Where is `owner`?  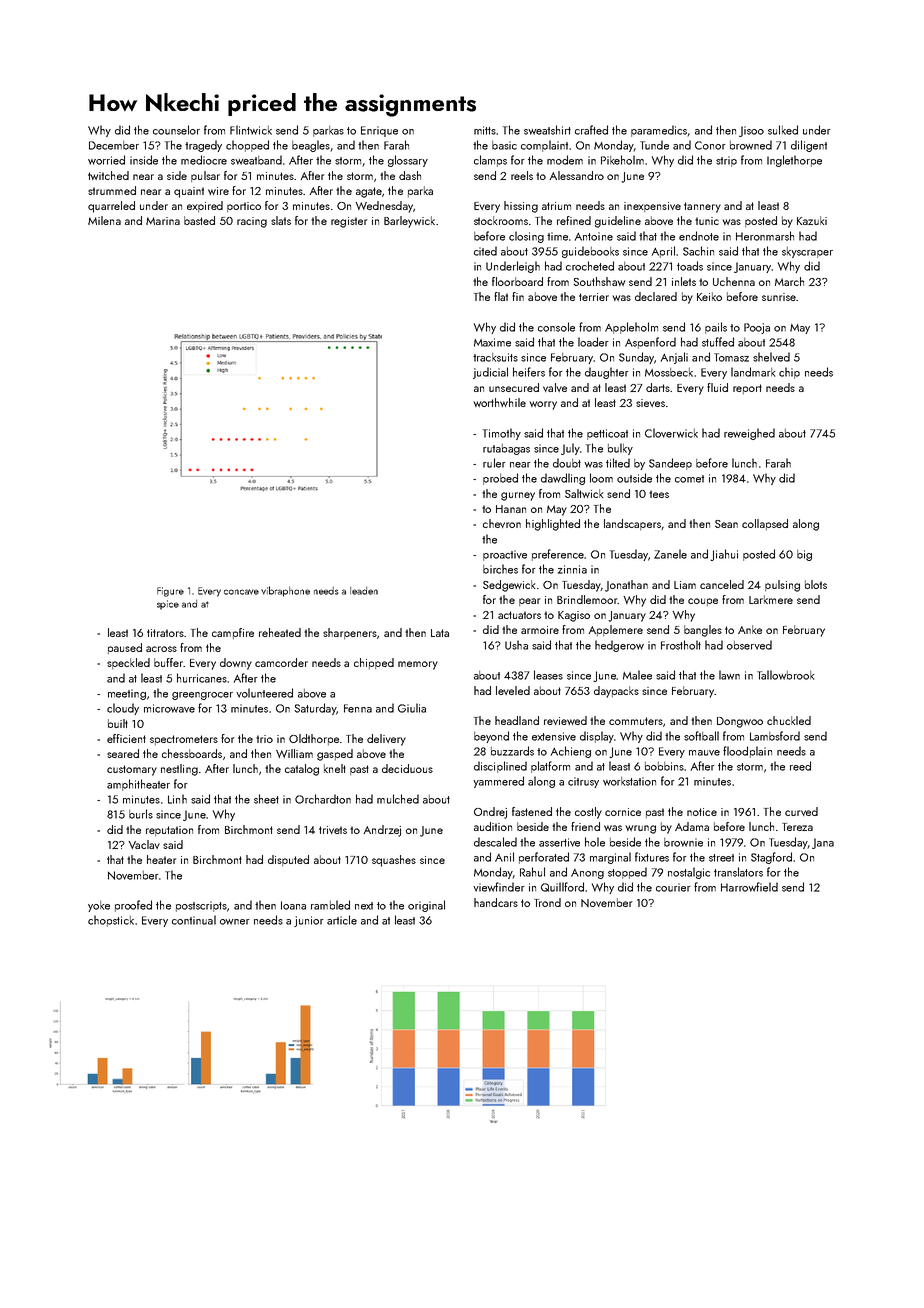
owner is located at coordinates (235, 922).
